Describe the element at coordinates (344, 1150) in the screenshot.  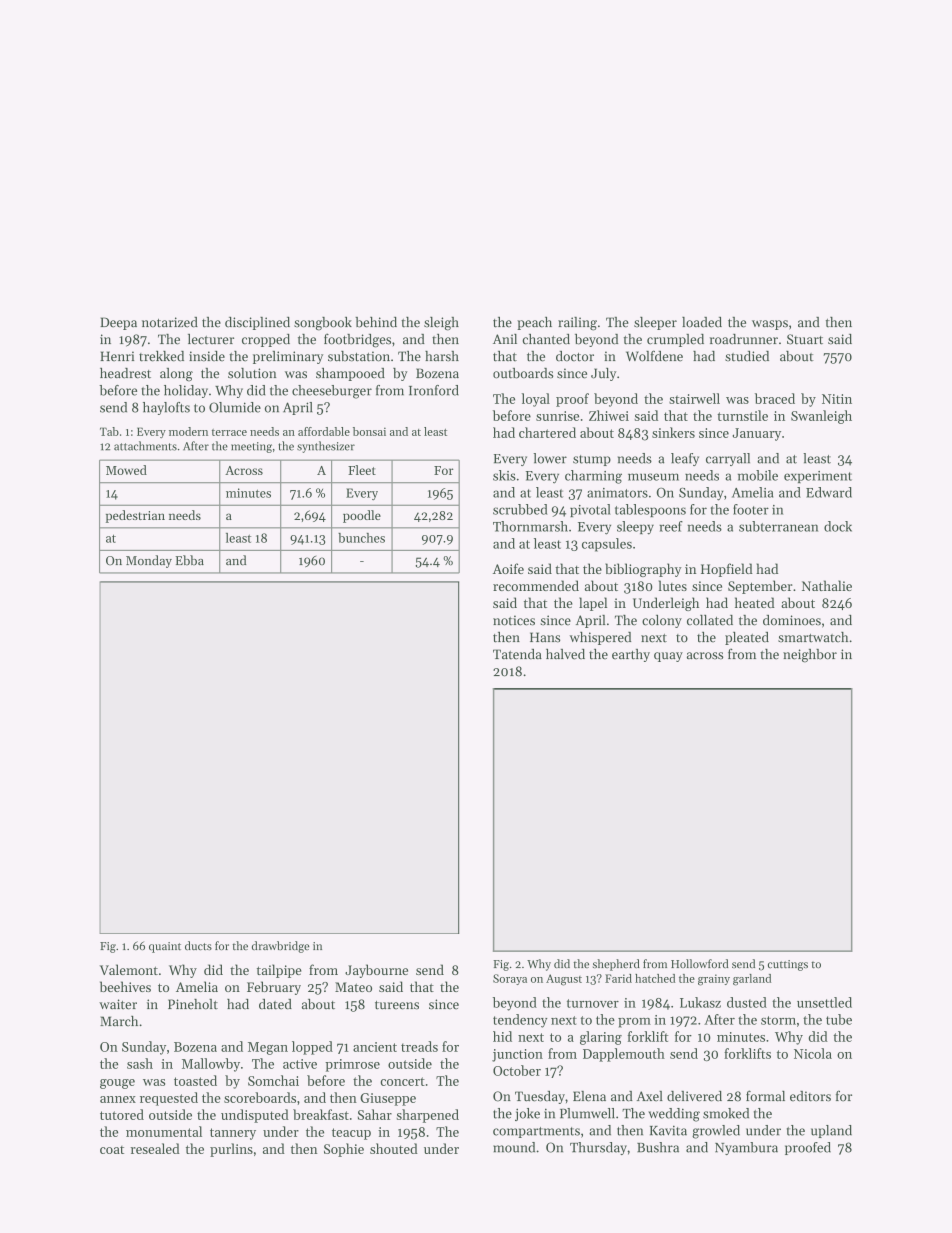
I see `Sophie` at that location.
